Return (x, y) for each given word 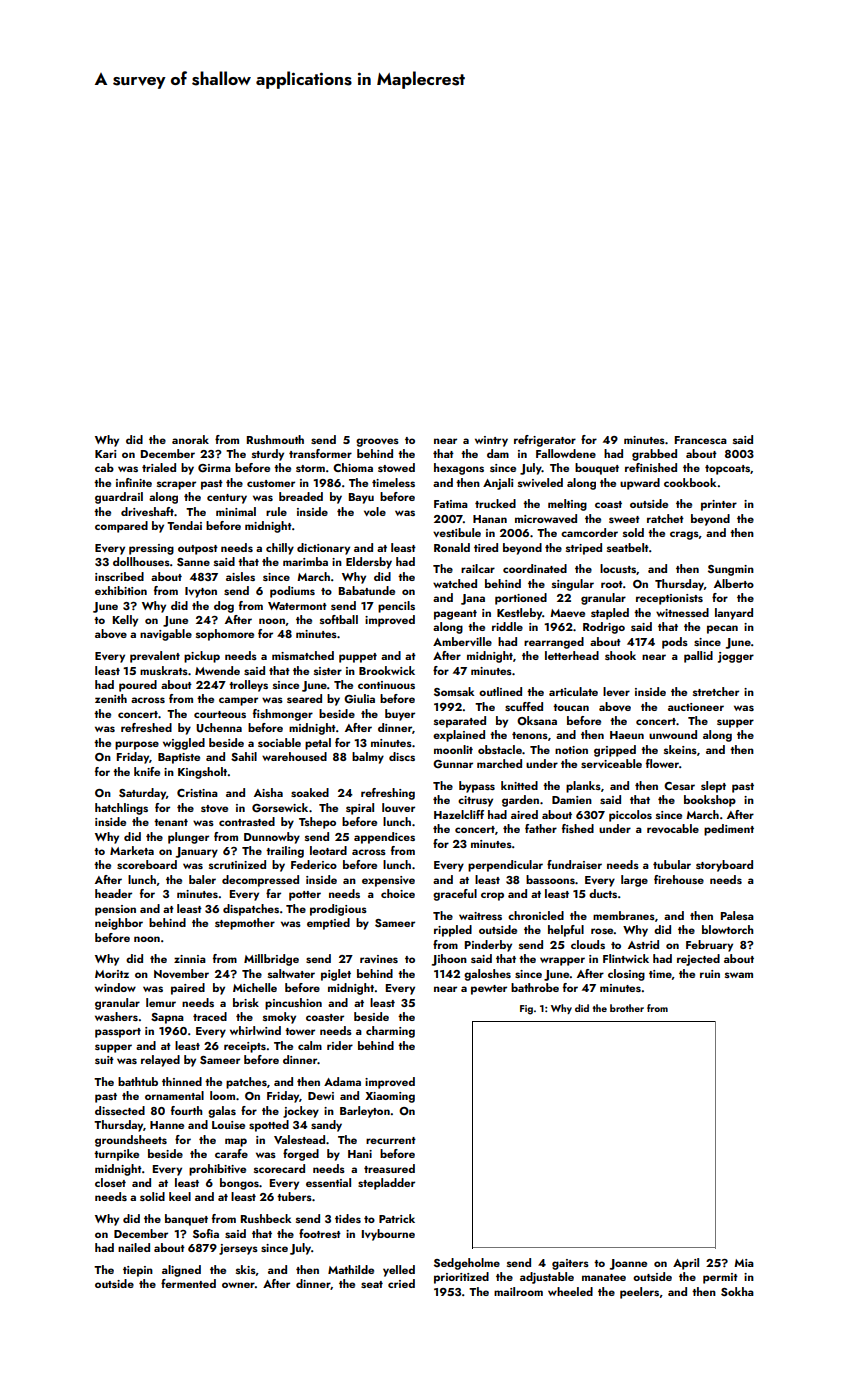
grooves (377, 442)
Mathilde (351, 1269)
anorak (190, 439)
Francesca (701, 440)
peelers (639, 1293)
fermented (188, 1283)
